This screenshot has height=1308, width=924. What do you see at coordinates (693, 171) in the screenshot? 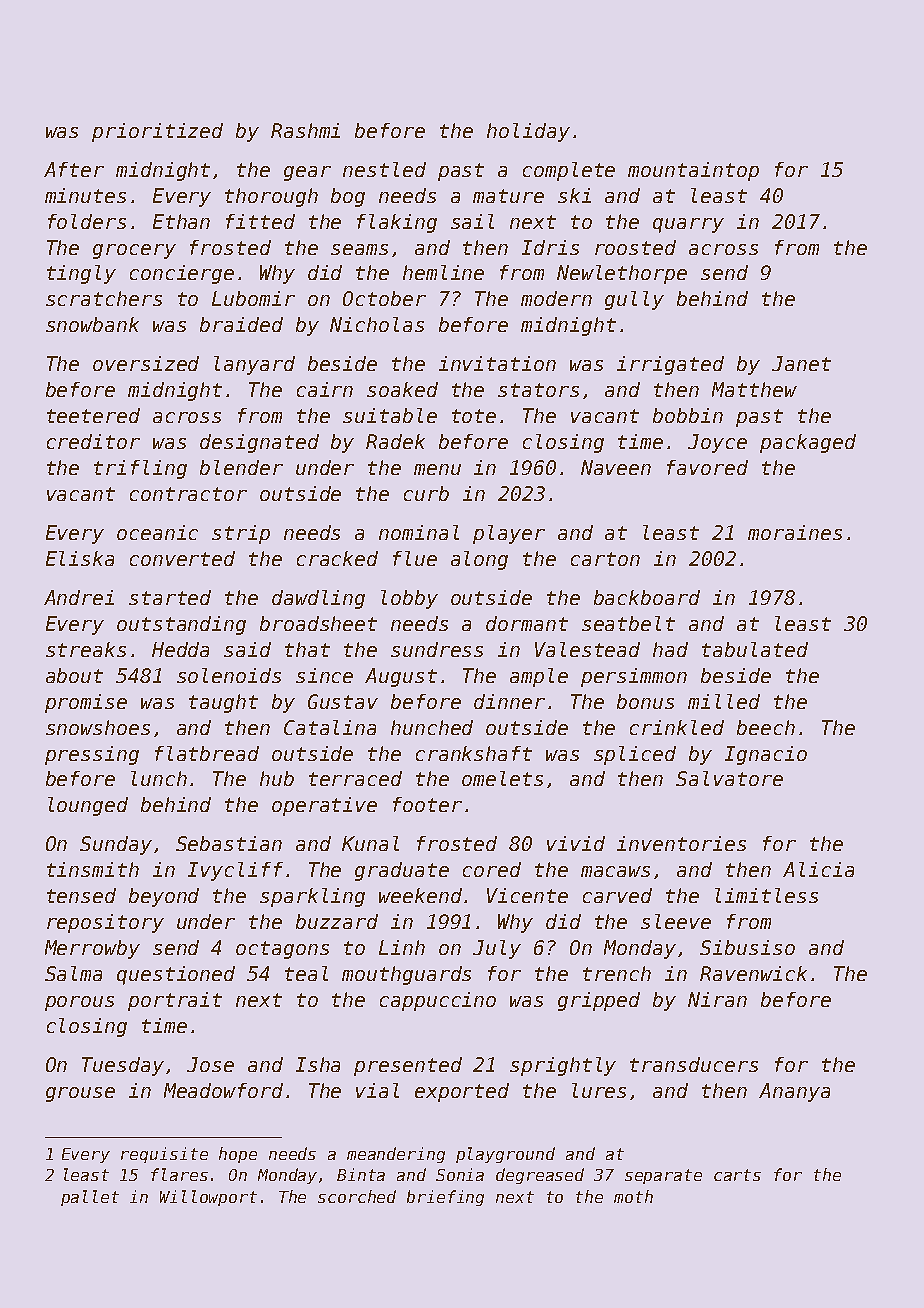
I see `mountaintop` at bounding box center [693, 171].
